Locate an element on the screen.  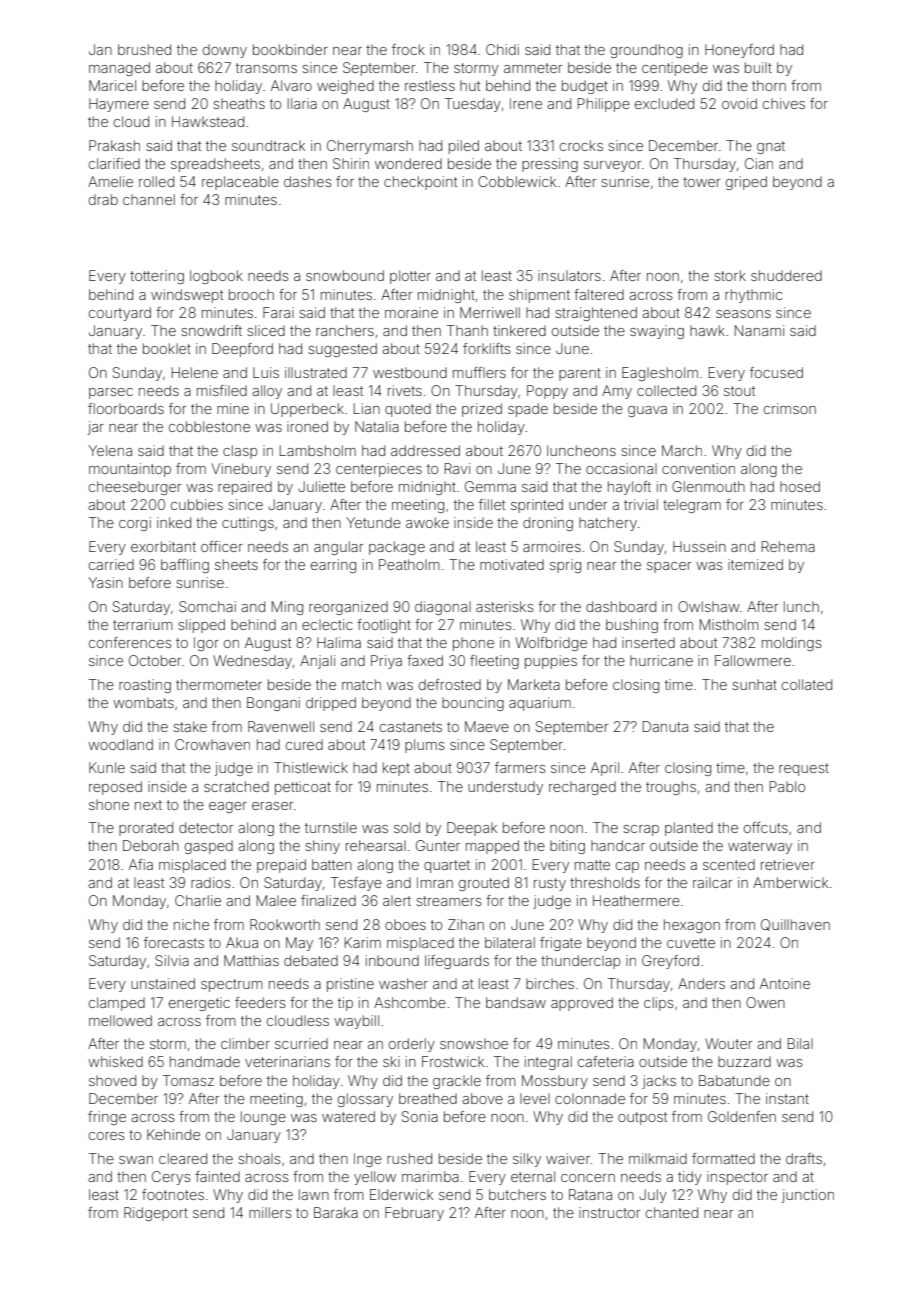
frock is located at coordinates (408, 49).
